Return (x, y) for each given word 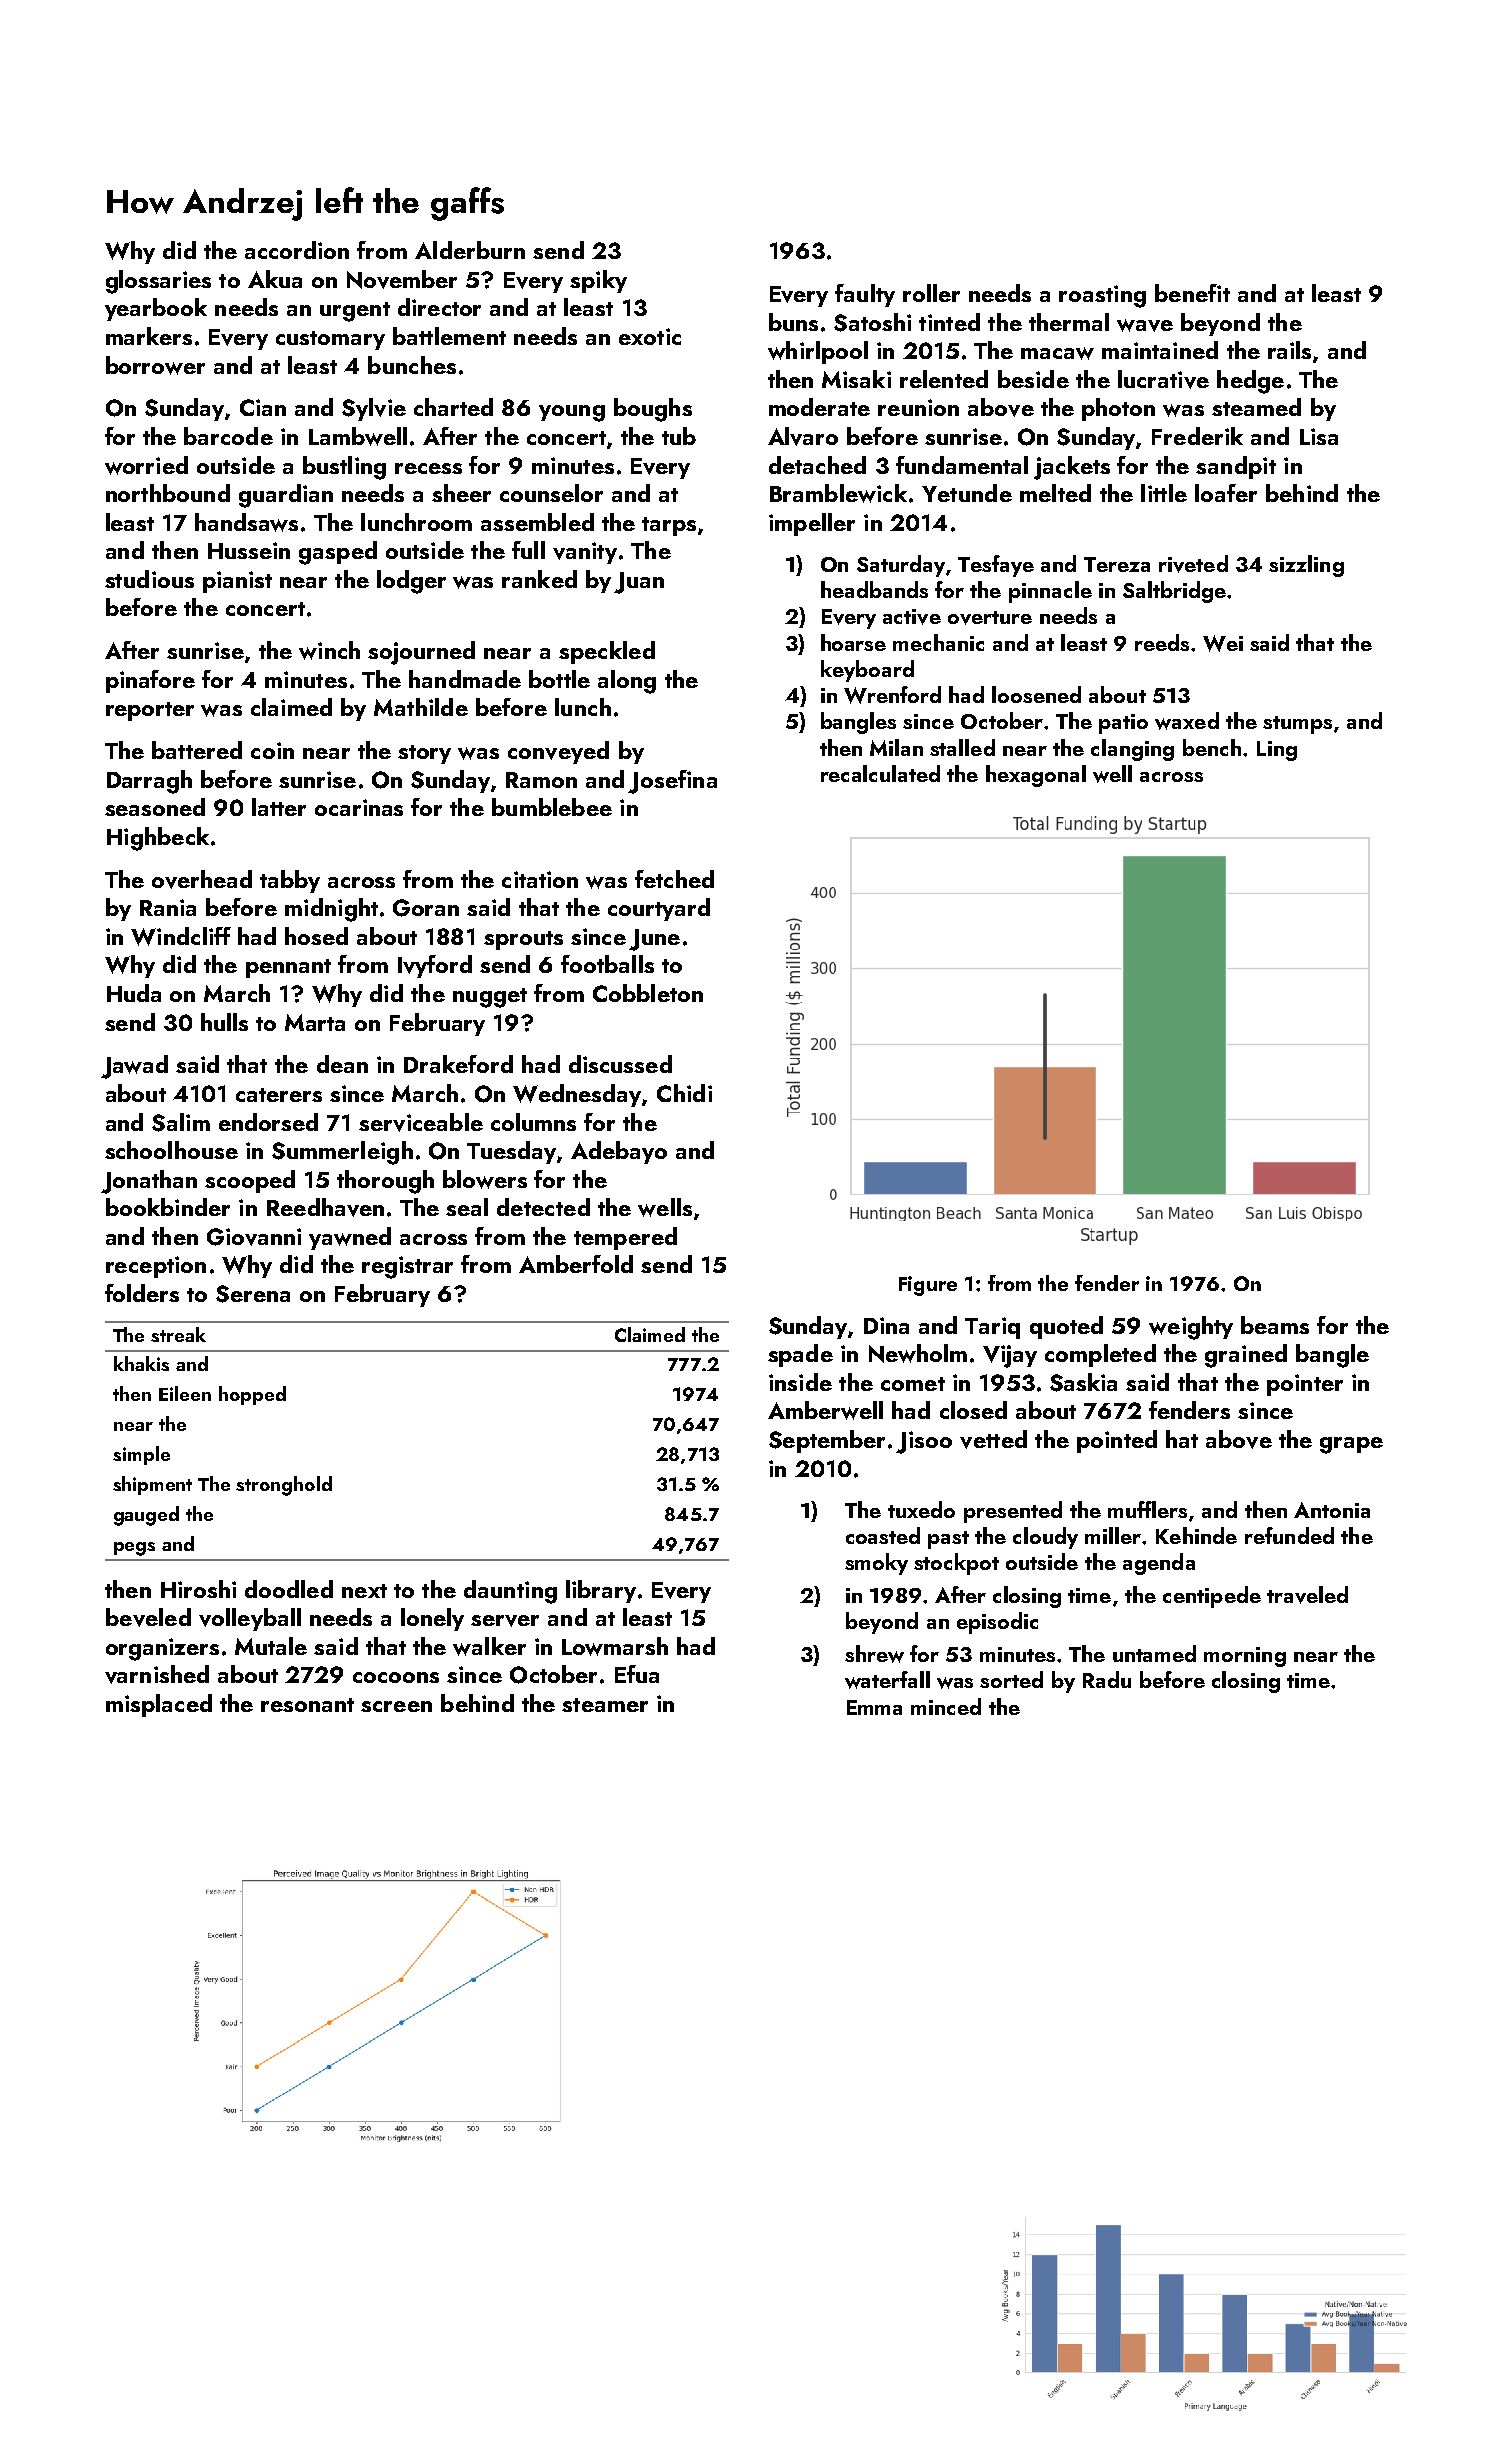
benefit (1192, 293)
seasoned (155, 807)
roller (931, 293)
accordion (297, 250)
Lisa (1319, 436)
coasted (883, 1535)
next (364, 1591)
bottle (559, 679)
